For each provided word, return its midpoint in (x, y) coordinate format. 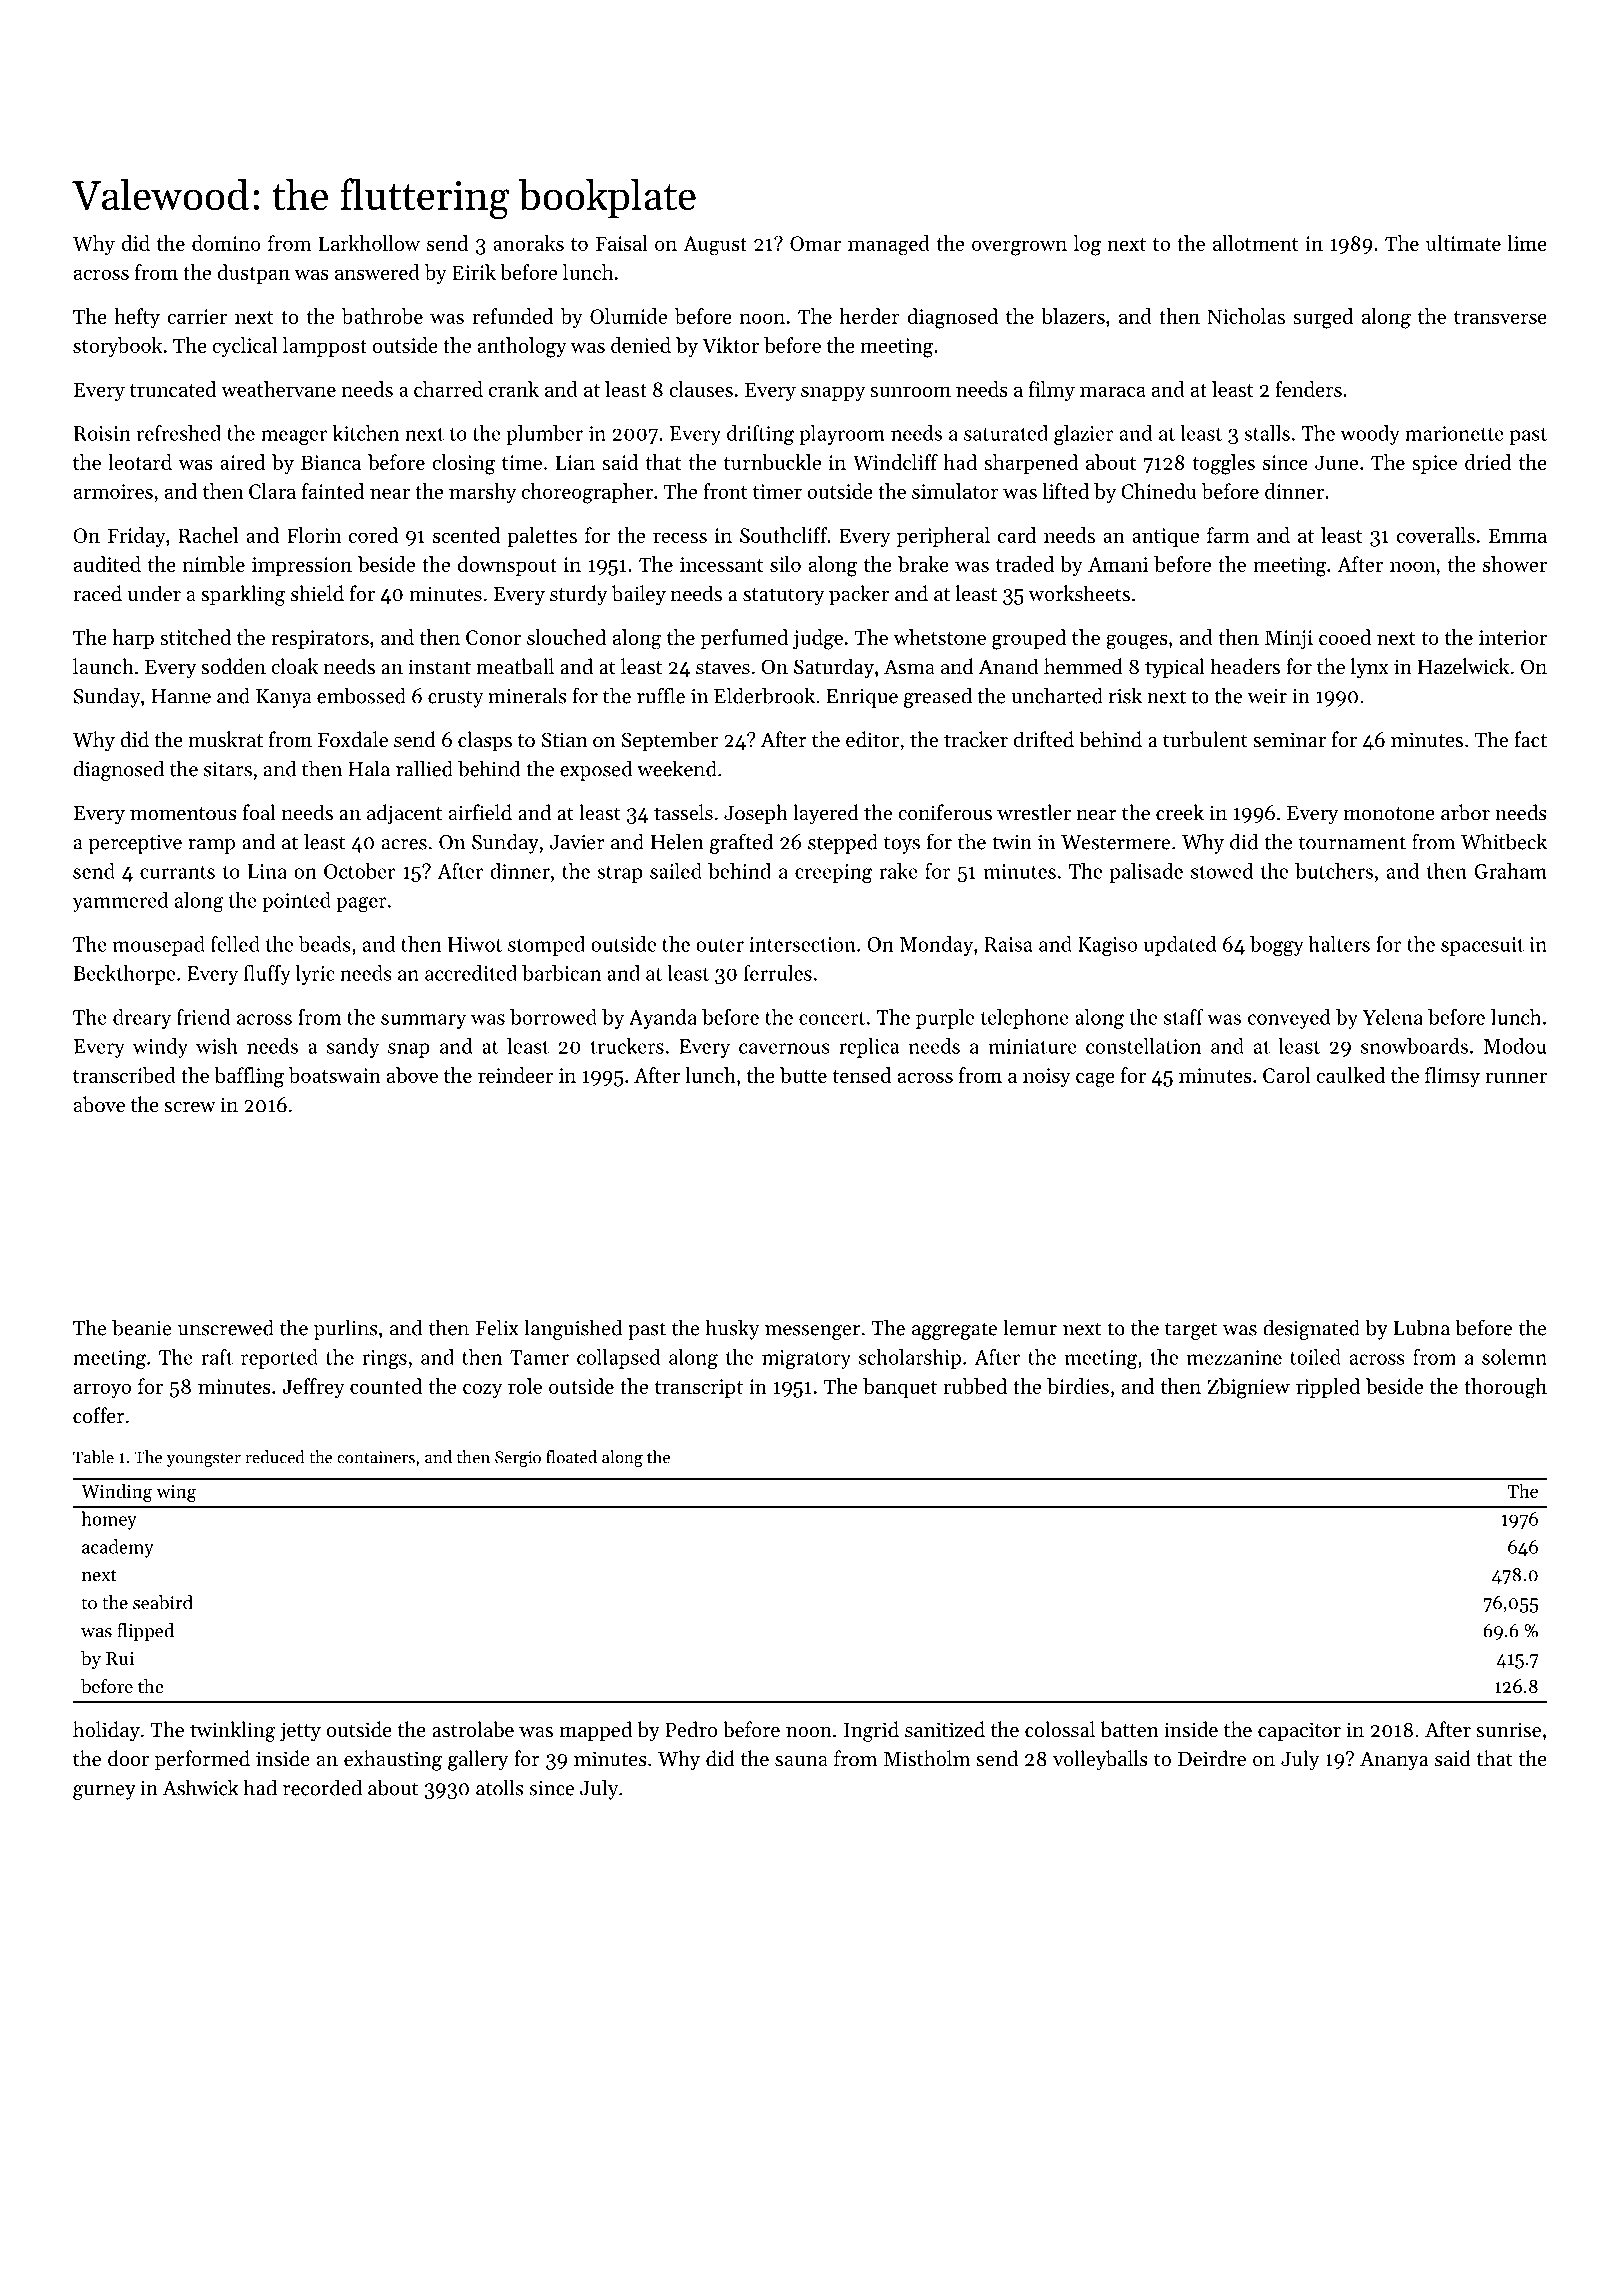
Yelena (1393, 1017)
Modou (1515, 1046)
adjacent (404, 814)
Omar (815, 243)
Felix (497, 1327)
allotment (1256, 243)
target (1191, 1331)
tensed (861, 1075)
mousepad (159, 946)
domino (226, 243)
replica (869, 1048)
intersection (802, 944)
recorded (322, 1787)
